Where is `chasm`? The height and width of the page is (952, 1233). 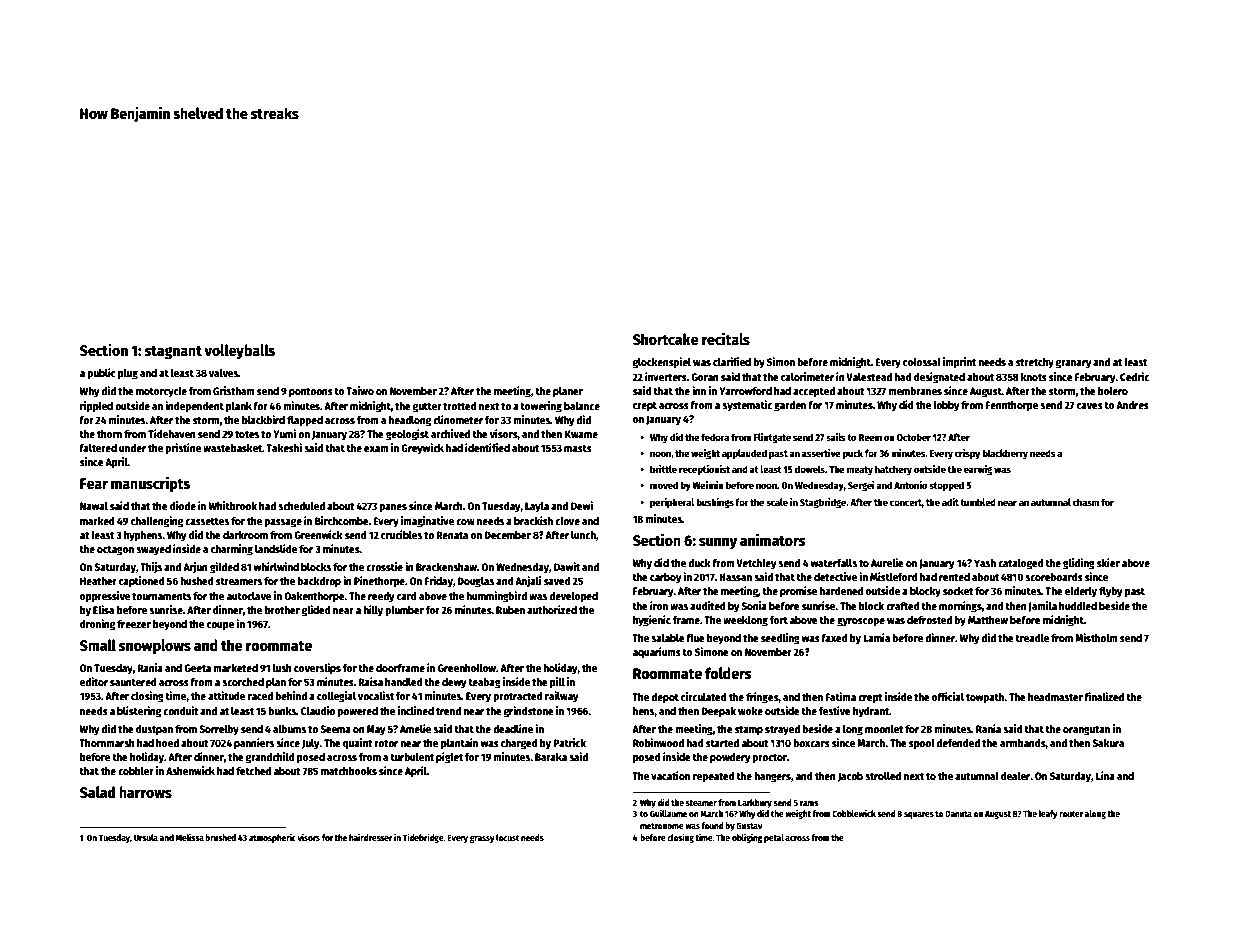 chasm is located at coordinates (1086, 502).
